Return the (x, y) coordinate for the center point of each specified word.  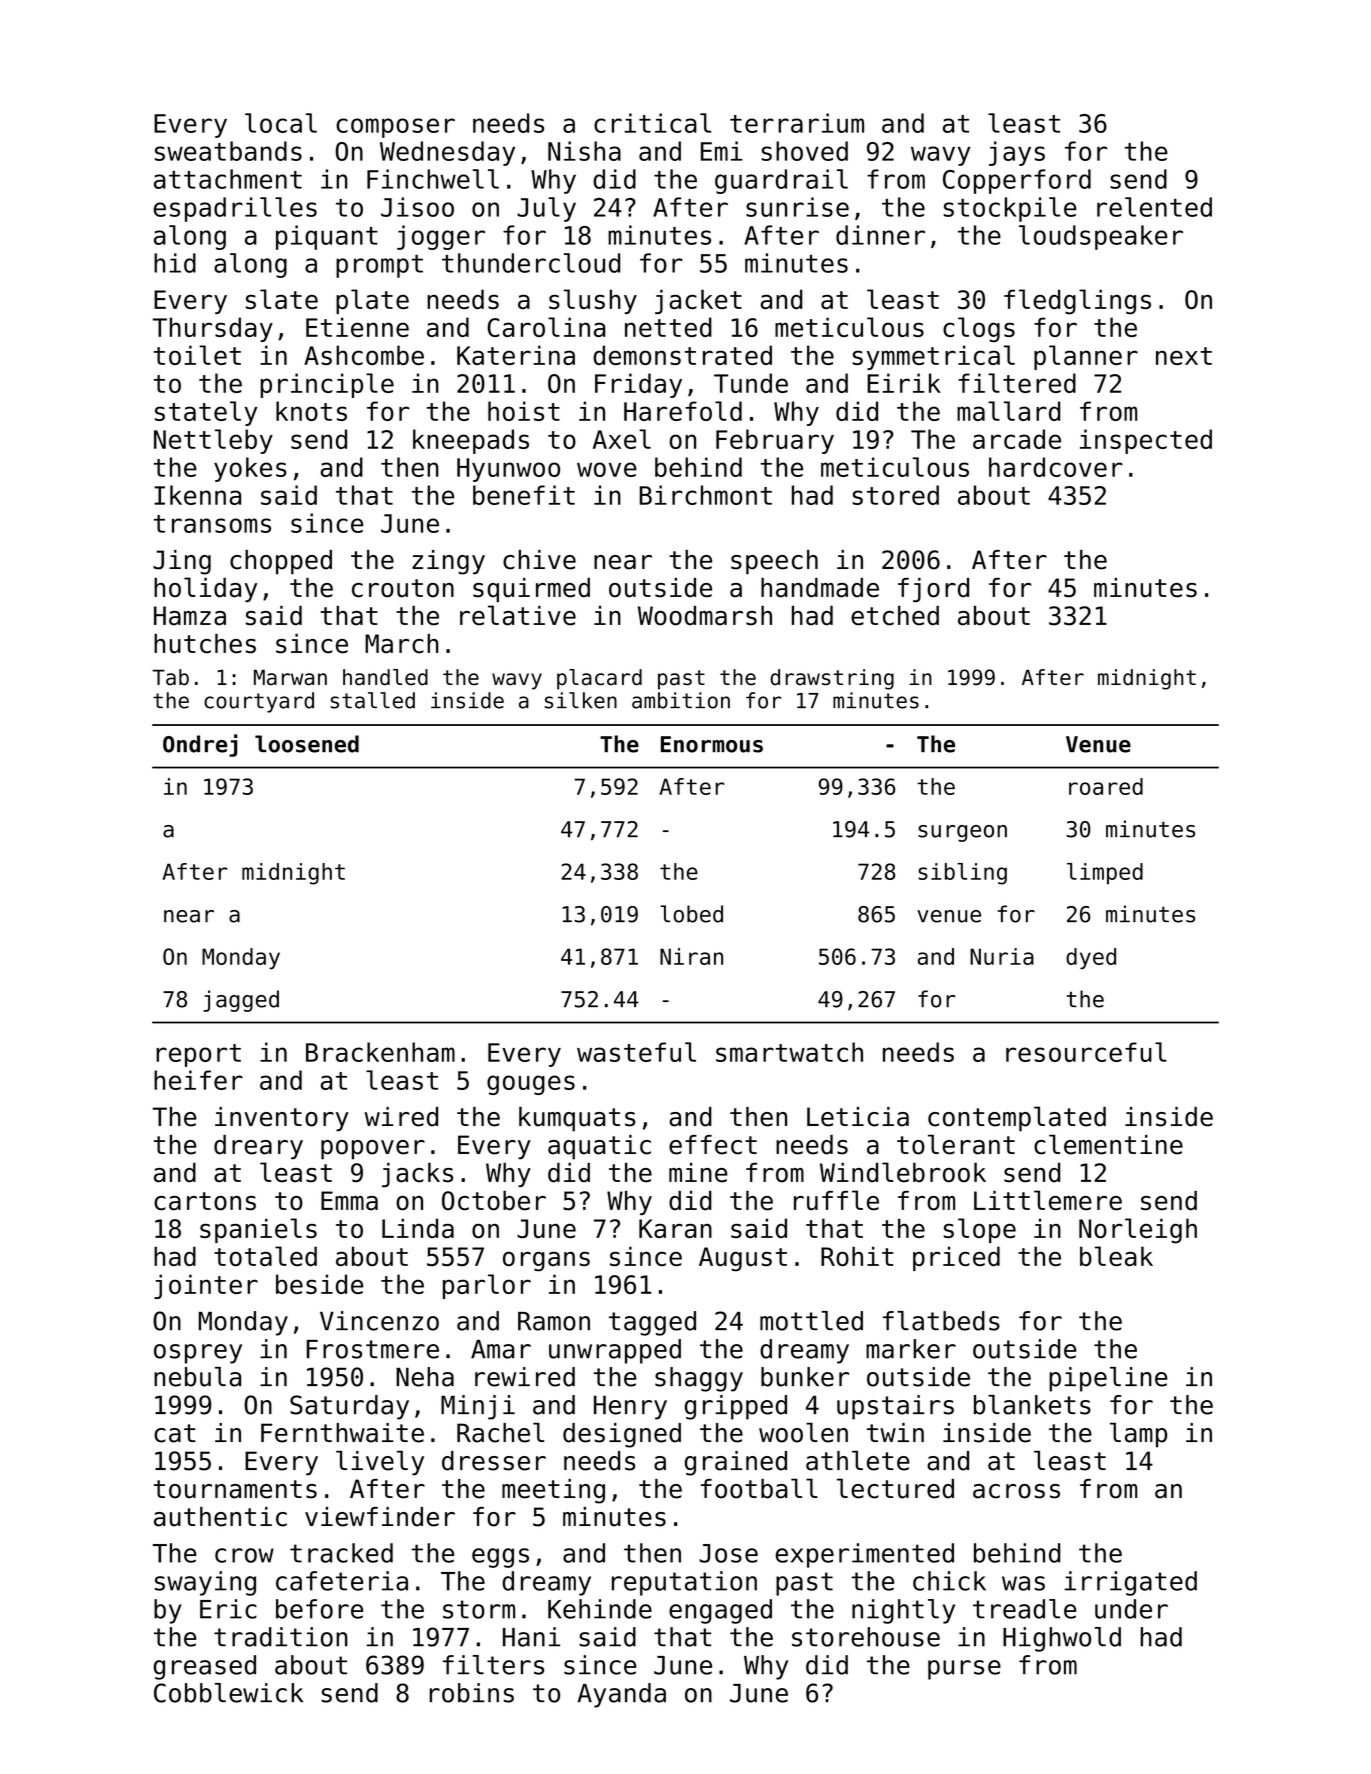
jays (1017, 153)
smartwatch (789, 1052)
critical (652, 123)
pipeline (1108, 1379)
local (281, 123)
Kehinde (600, 1609)
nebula (197, 1377)
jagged (241, 1001)
